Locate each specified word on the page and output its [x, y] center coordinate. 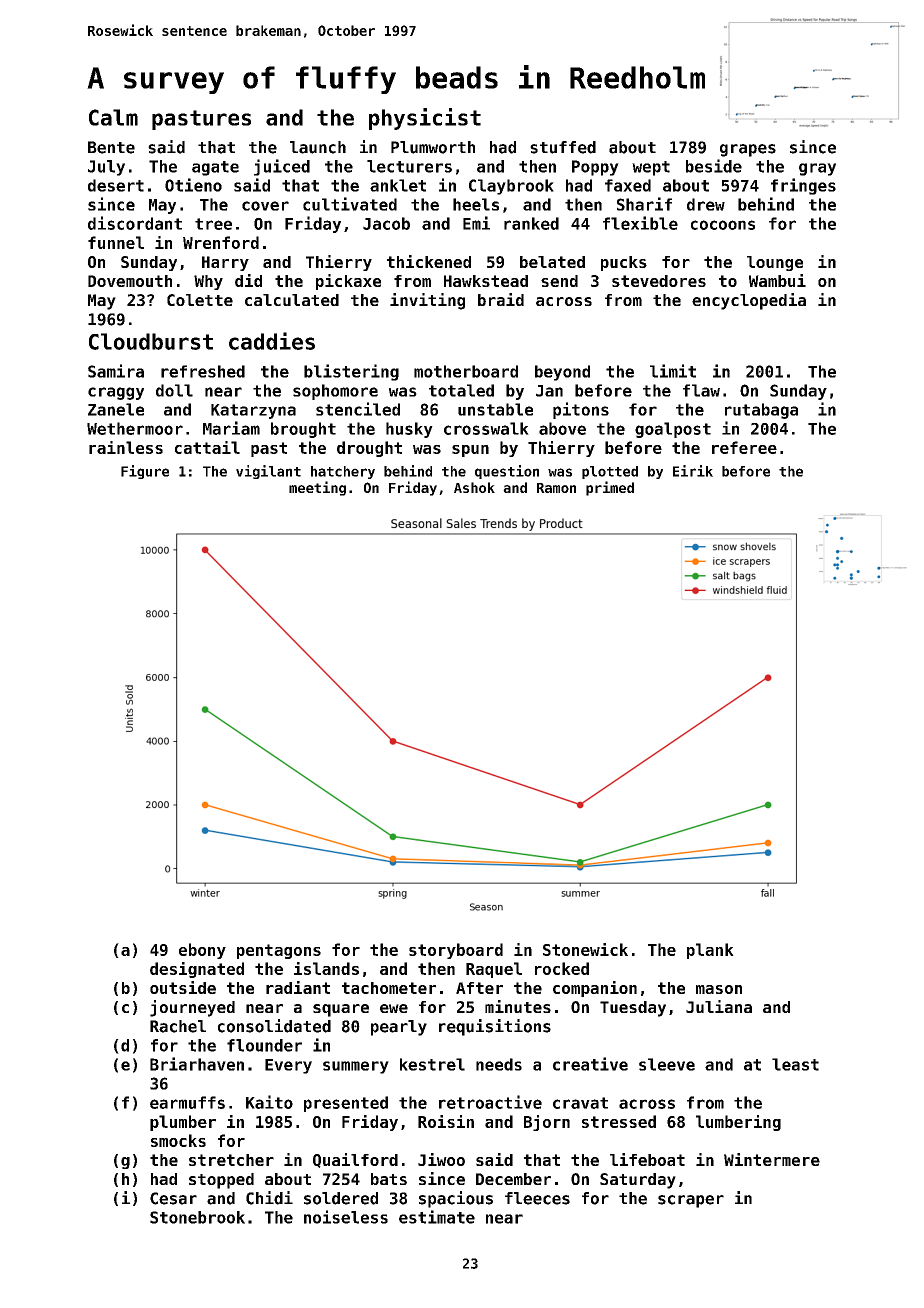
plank [710, 951]
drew [706, 204]
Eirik [693, 471]
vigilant [268, 472]
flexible [640, 223]
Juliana [719, 1006]
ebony [202, 951]
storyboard [456, 951]
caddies [272, 341]
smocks [178, 1140]
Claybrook [511, 187]
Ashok [474, 487]
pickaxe [348, 282]
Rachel [178, 1026]
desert [116, 185]
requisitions [495, 1027]
